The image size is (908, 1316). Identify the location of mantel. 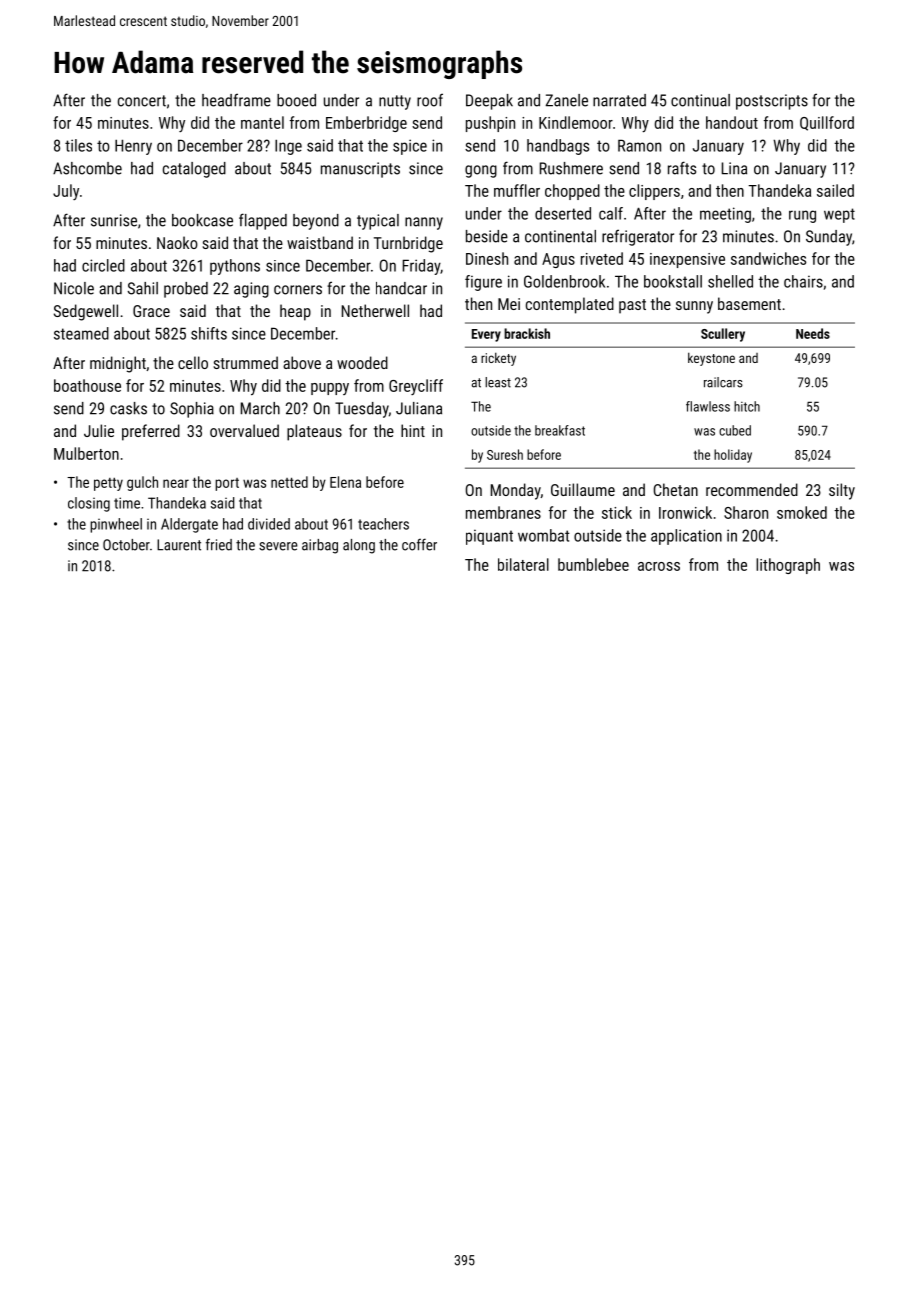
(262, 122).
